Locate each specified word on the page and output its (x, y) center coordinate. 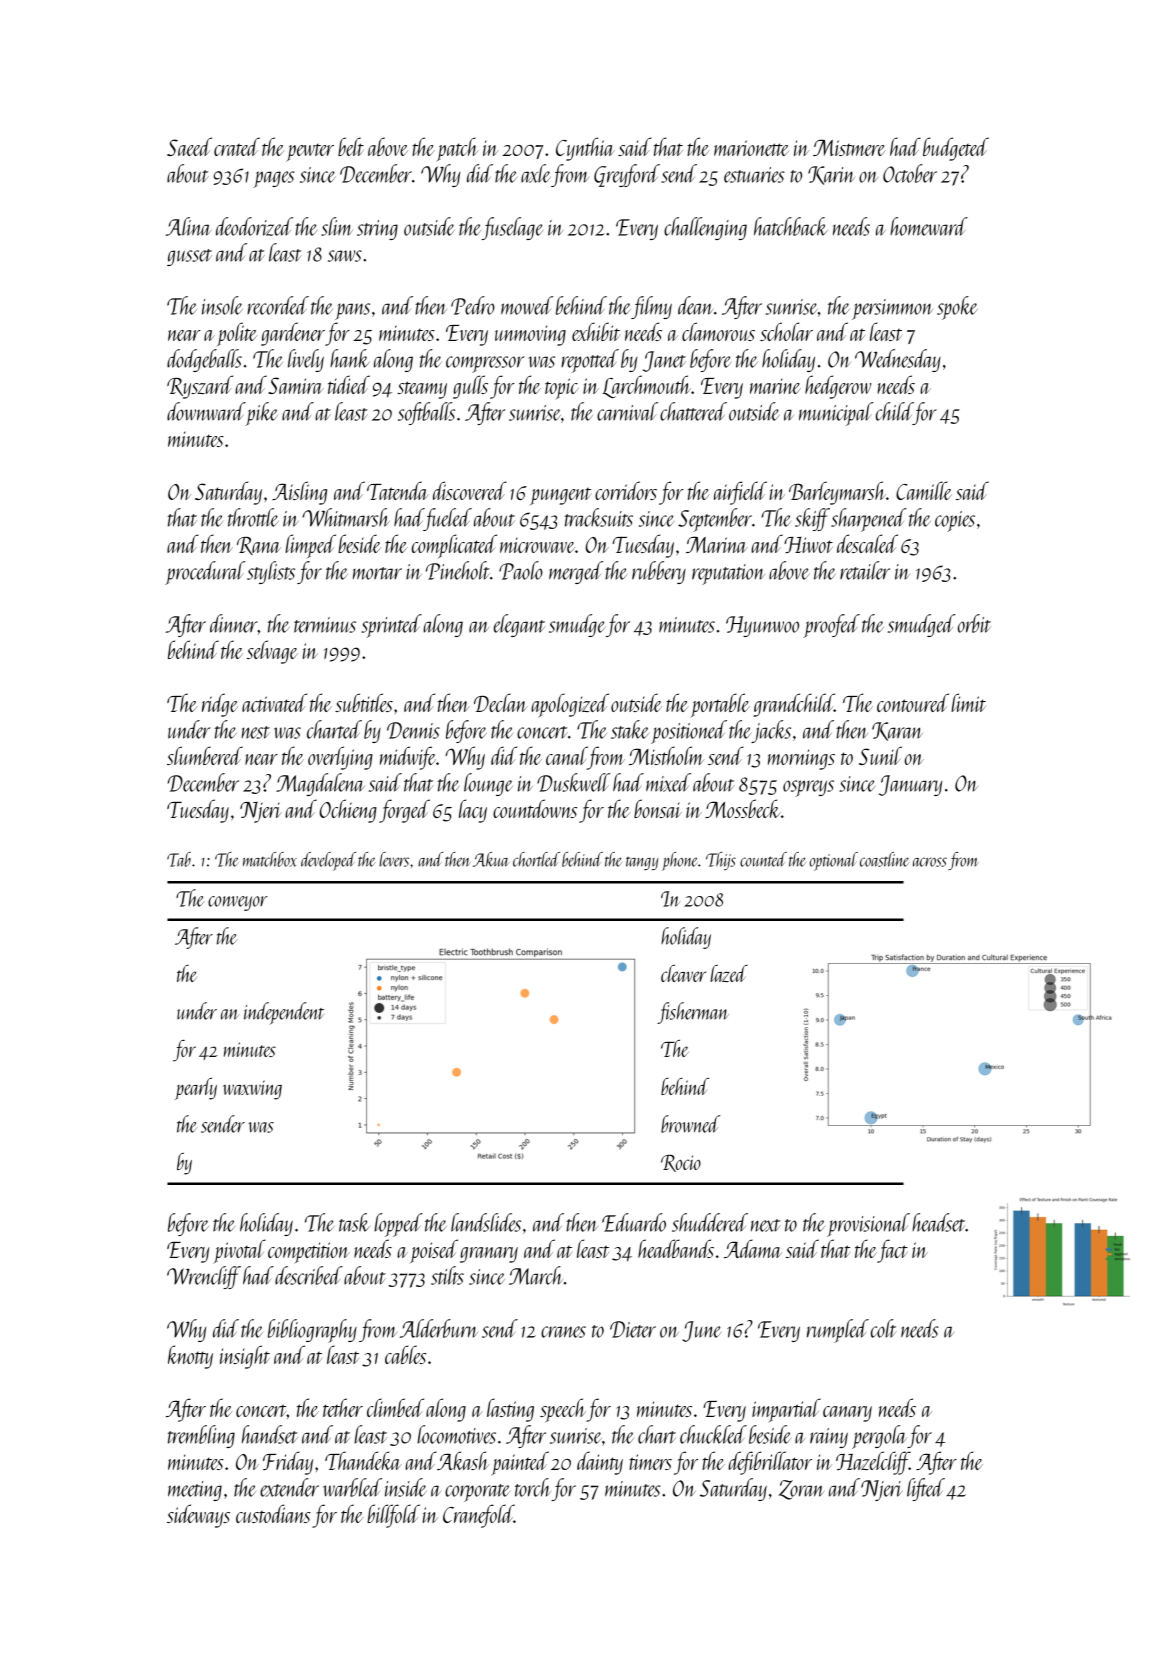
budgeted (956, 149)
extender (289, 1487)
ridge (220, 705)
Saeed (189, 146)
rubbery (659, 572)
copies (955, 521)
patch (457, 149)
